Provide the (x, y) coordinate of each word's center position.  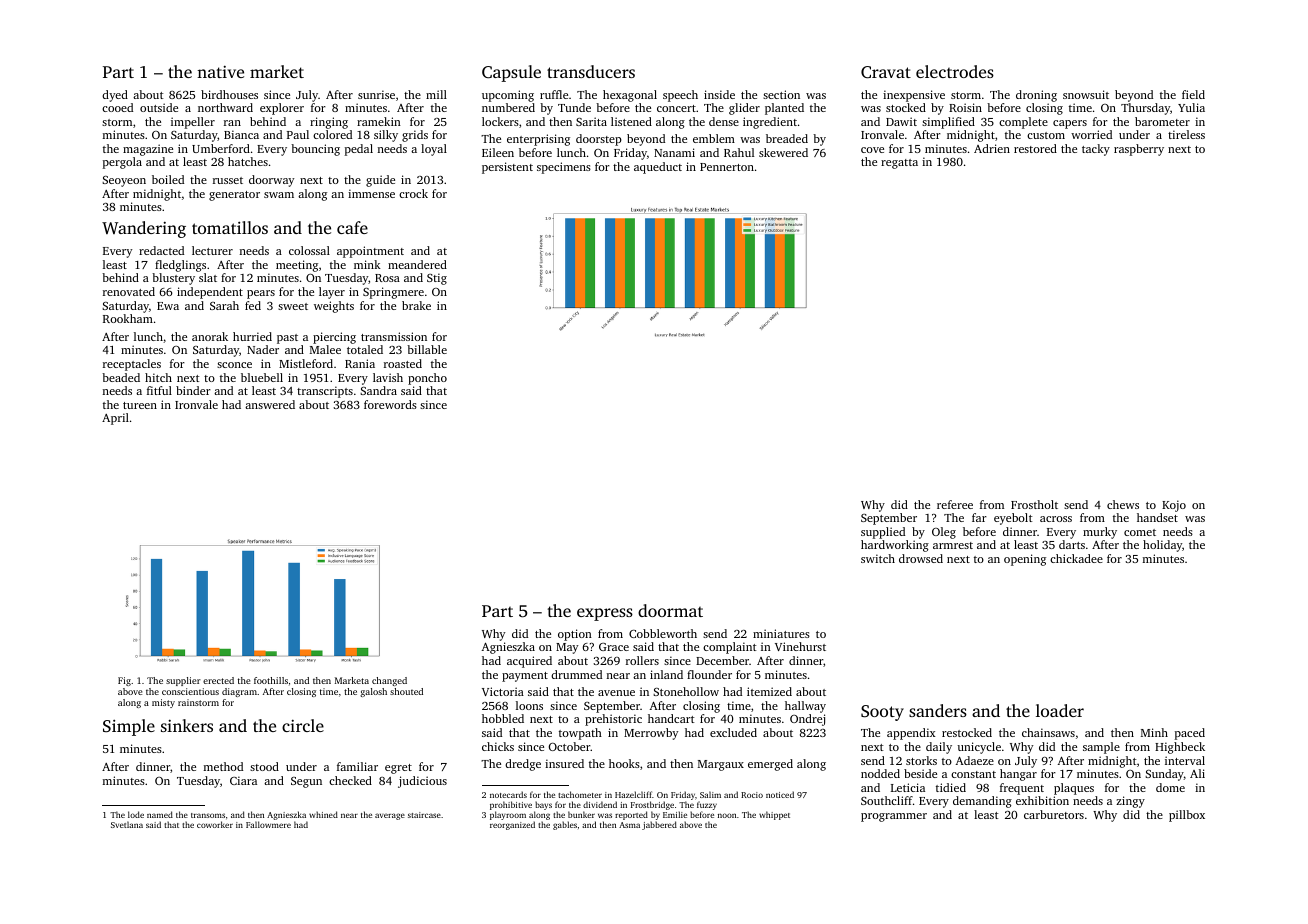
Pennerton (727, 167)
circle (303, 725)
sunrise (376, 94)
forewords (390, 404)
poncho (427, 379)
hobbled (503, 718)
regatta (899, 164)
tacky (1096, 150)
